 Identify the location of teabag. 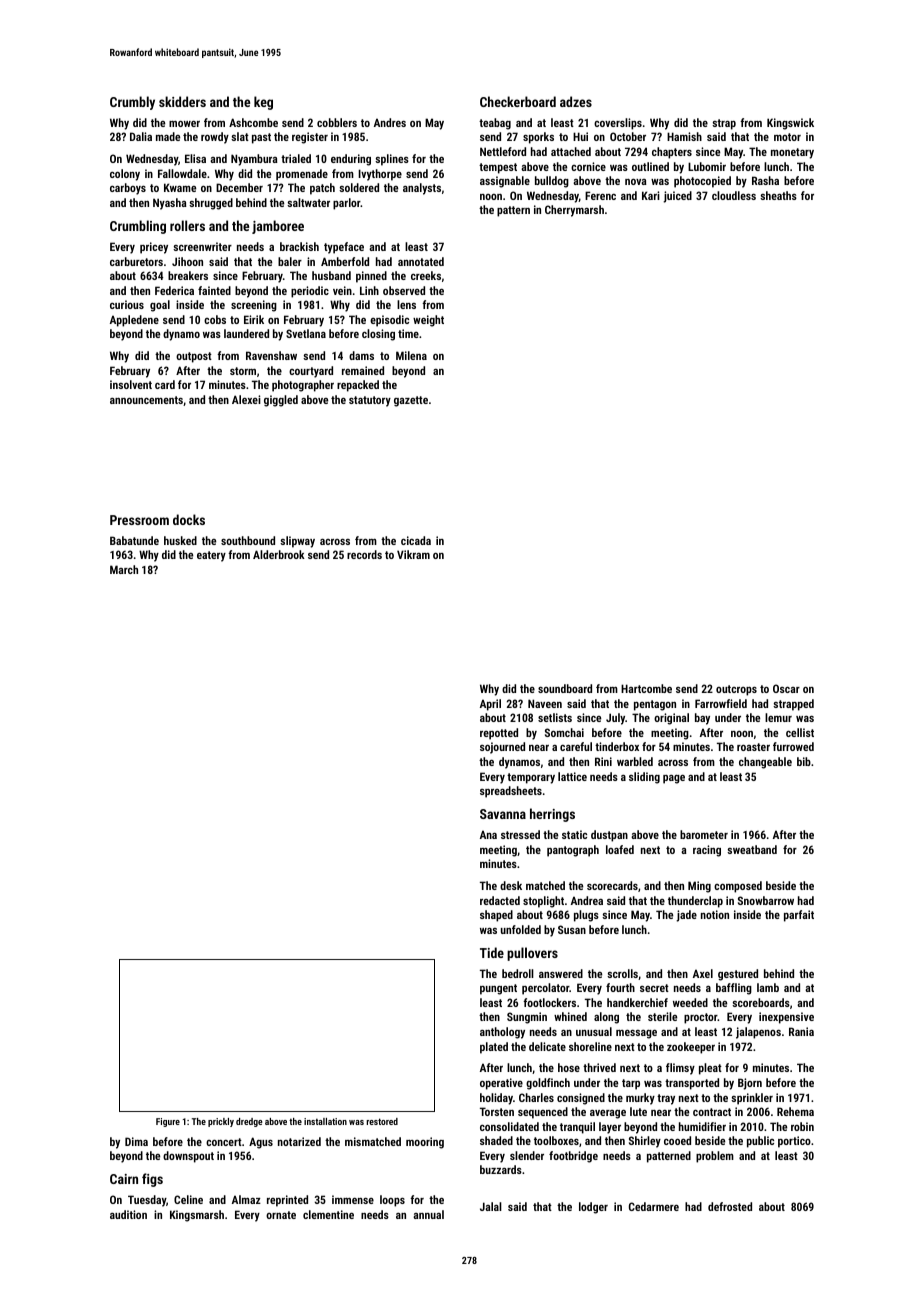
(495, 124).
